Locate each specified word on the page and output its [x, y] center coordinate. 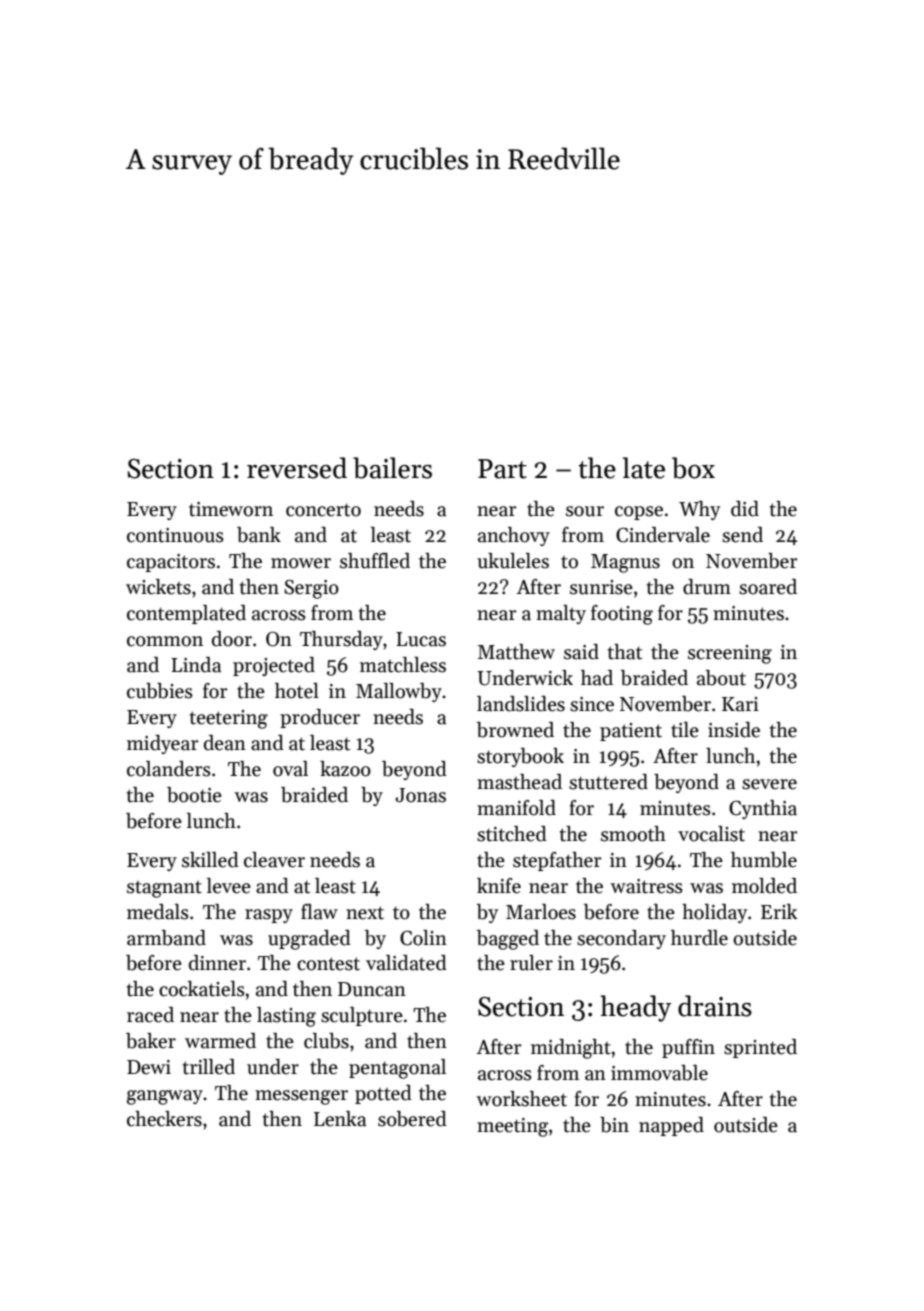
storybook [520, 757]
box [693, 468]
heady [636, 1008]
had [597, 678]
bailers [392, 468]
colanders [169, 769]
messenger [301, 1097]
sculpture [362, 1016]
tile [685, 730]
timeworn [231, 509]
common [165, 641]
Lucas [421, 639]
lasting [286, 1017]
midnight [571, 1049]
